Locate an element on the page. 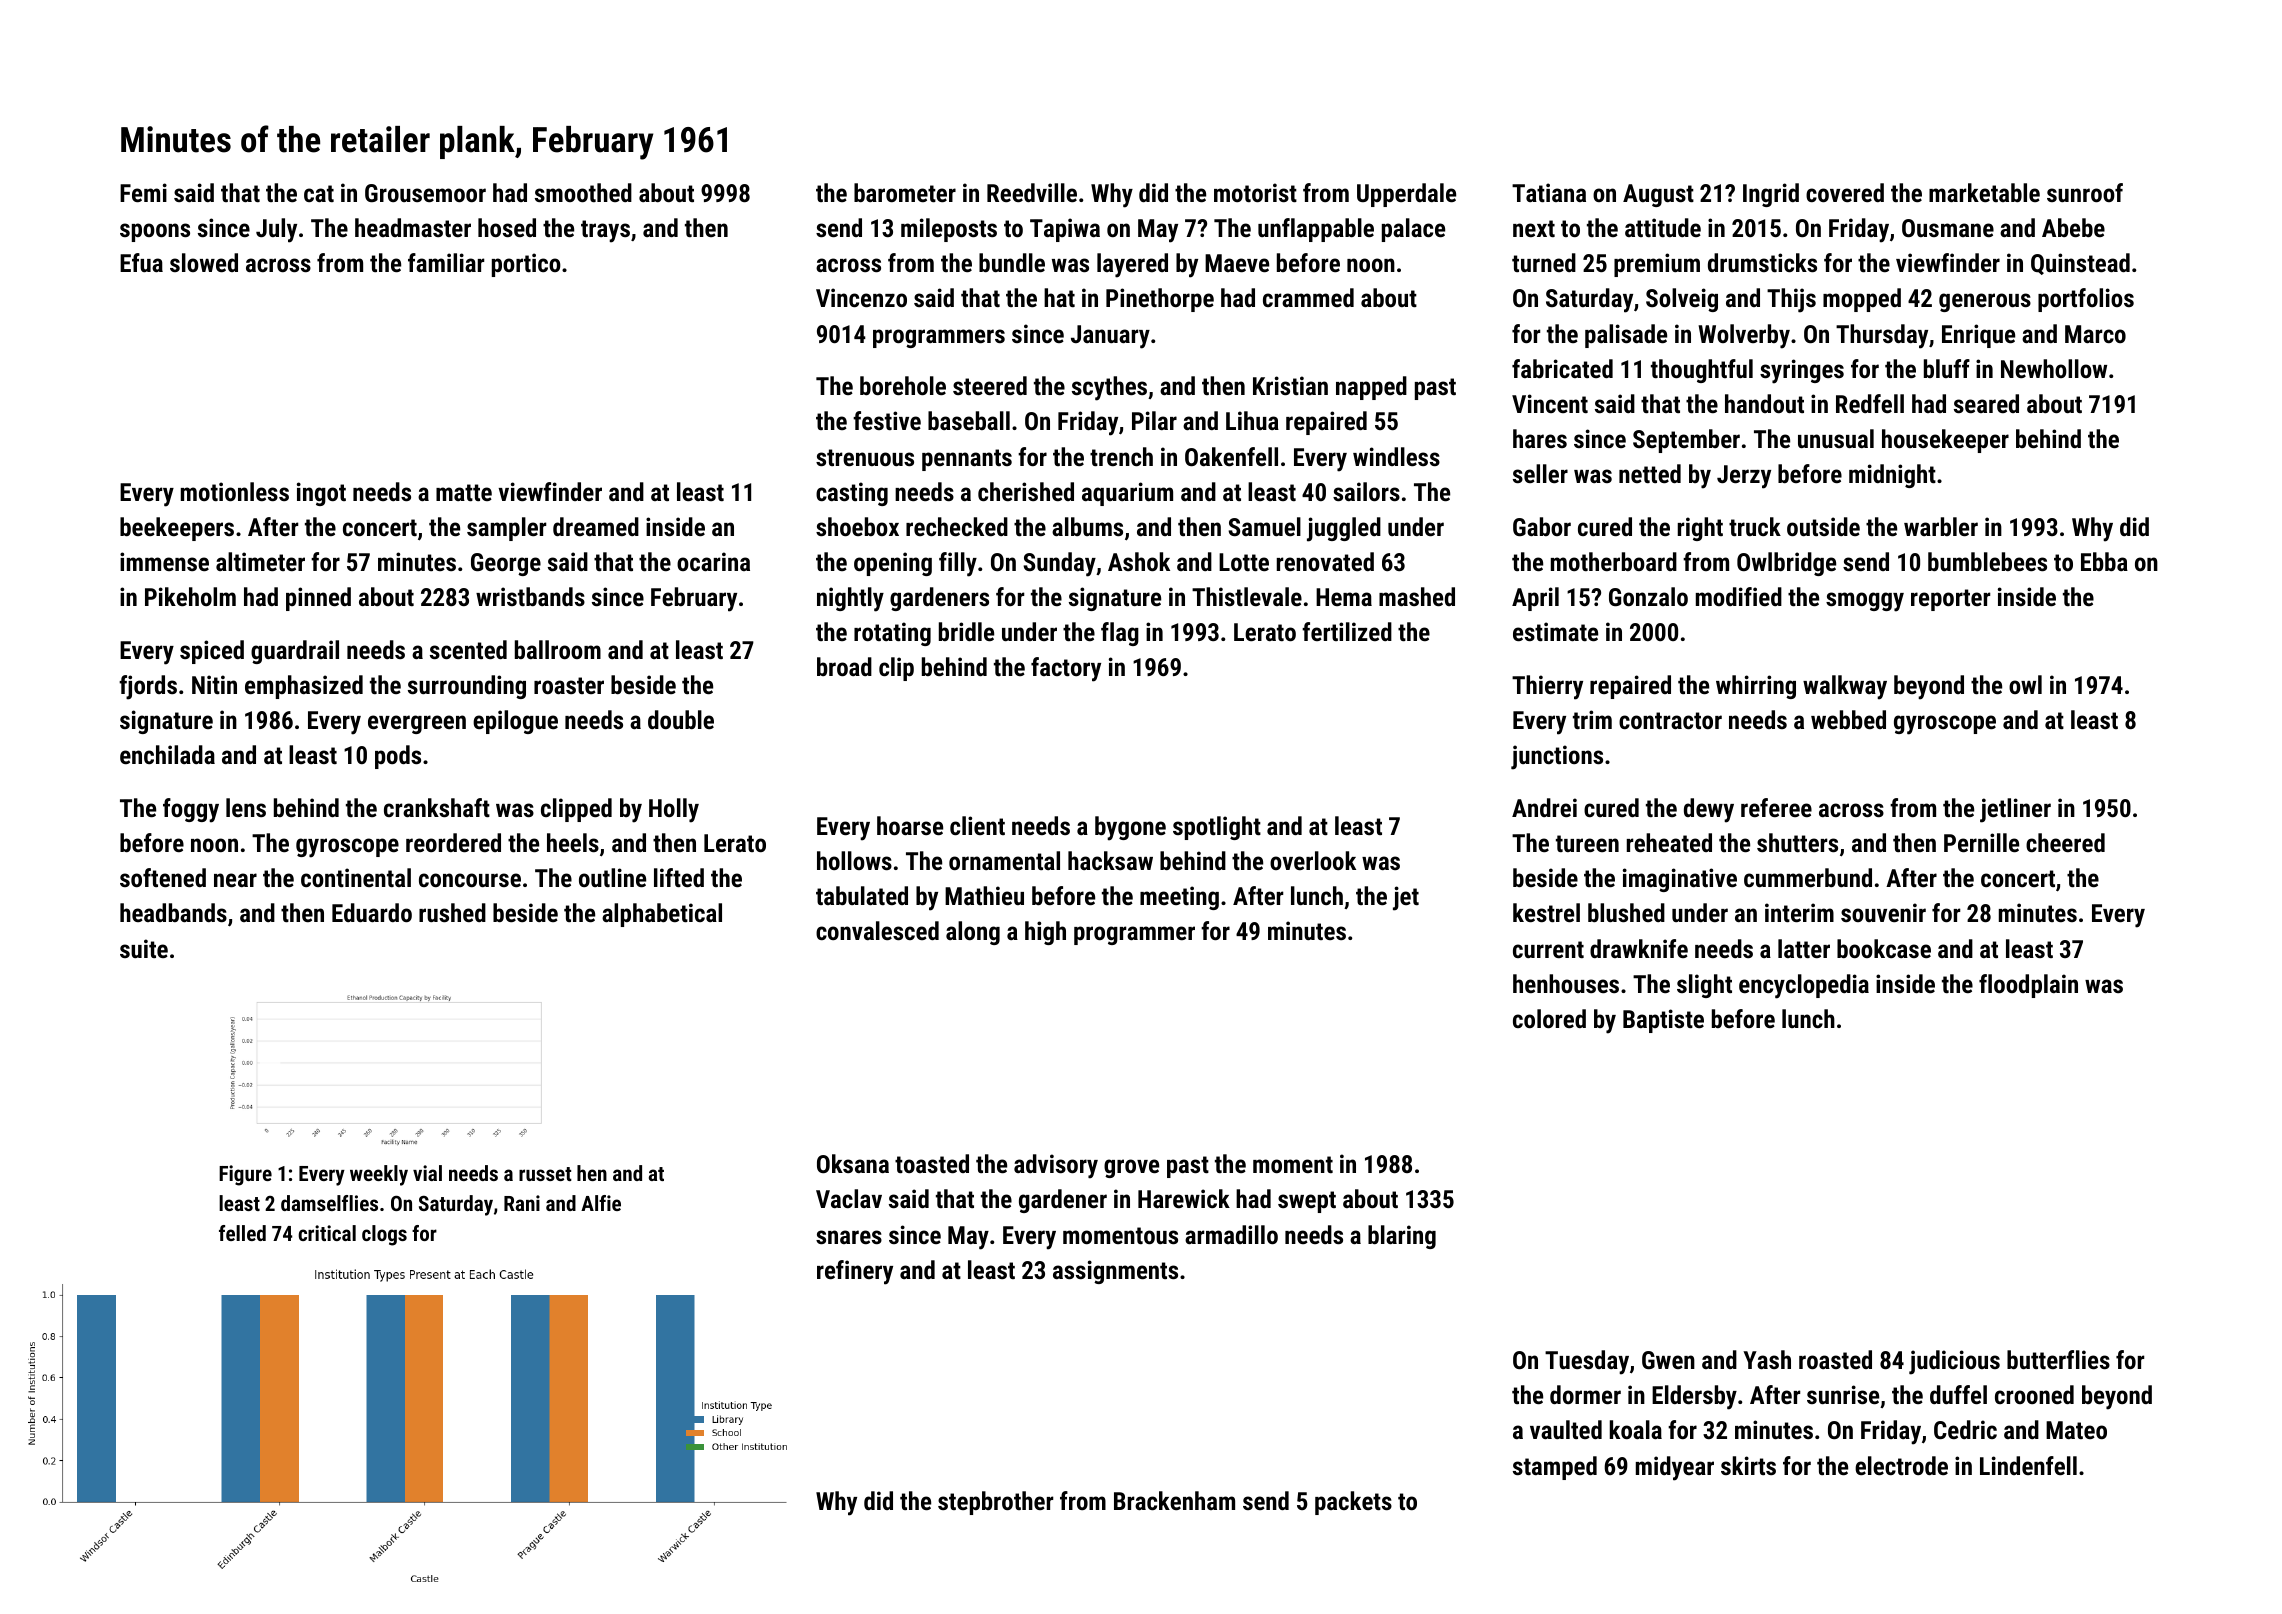  immense is located at coordinates (164, 561).
